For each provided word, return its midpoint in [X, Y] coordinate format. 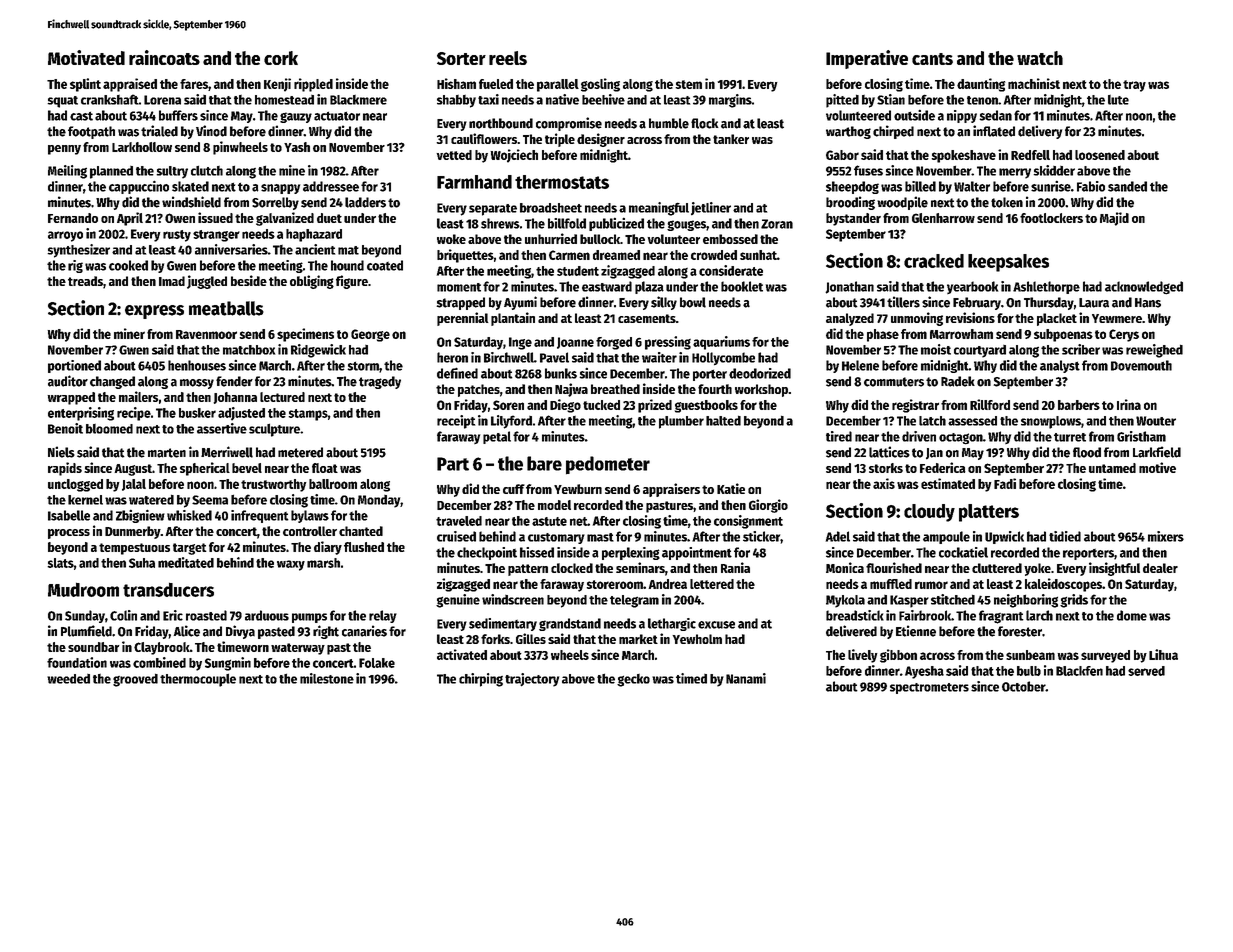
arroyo [65, 236]
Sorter [461, 58]
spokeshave [964, 156]
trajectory [532, 680]
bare [544, 463]
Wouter [1156, 421]
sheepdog [852, 187]
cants [932, 59]
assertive [222, 428]
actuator [337, 116]
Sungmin [228, 664]
